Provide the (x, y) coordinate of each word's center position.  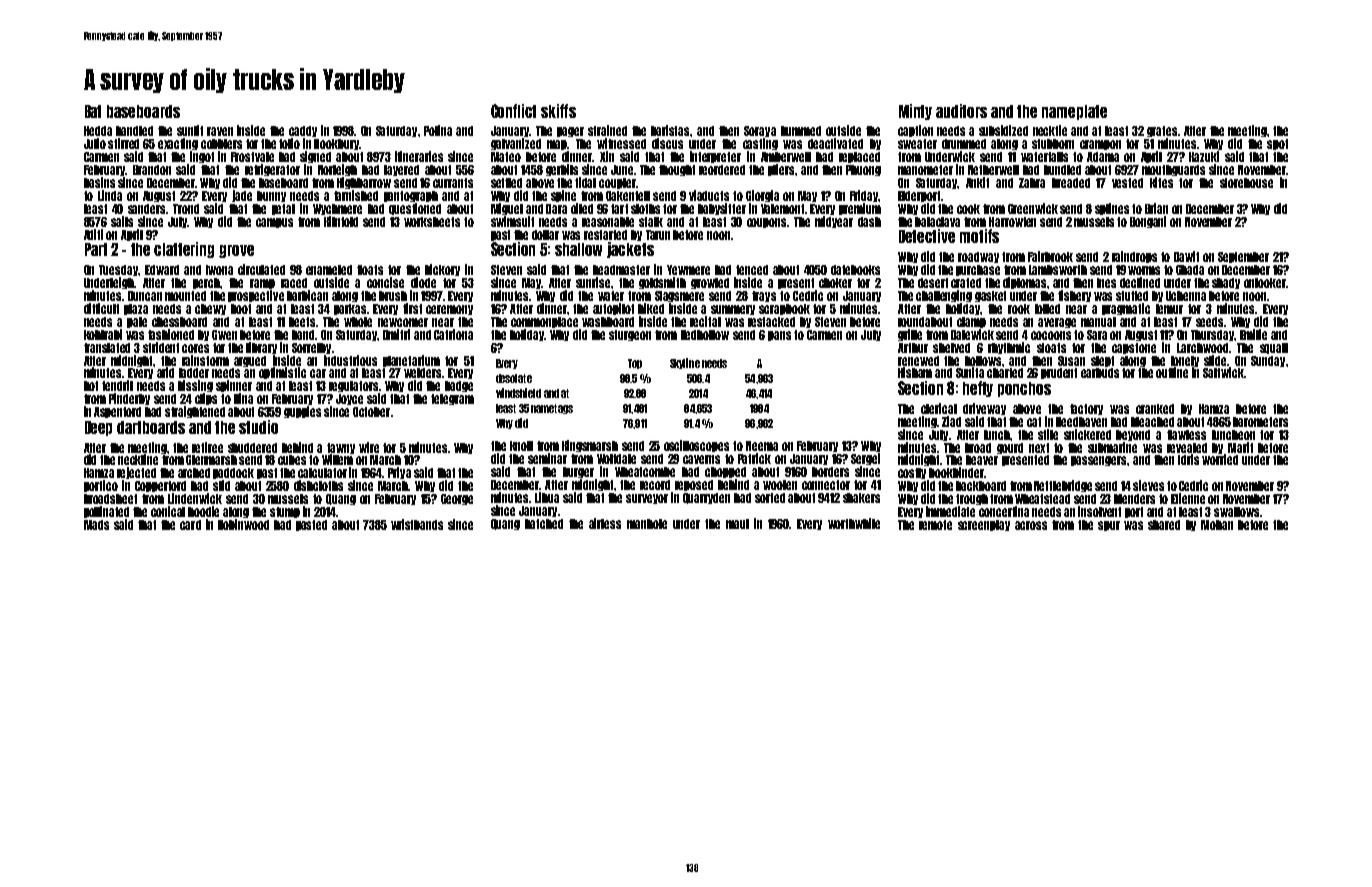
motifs (979, 236)
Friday (864, 196)
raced (294, 283)
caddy (303, 131)
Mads (96, 525)
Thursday (1212, 335)
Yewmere (688, 270)
